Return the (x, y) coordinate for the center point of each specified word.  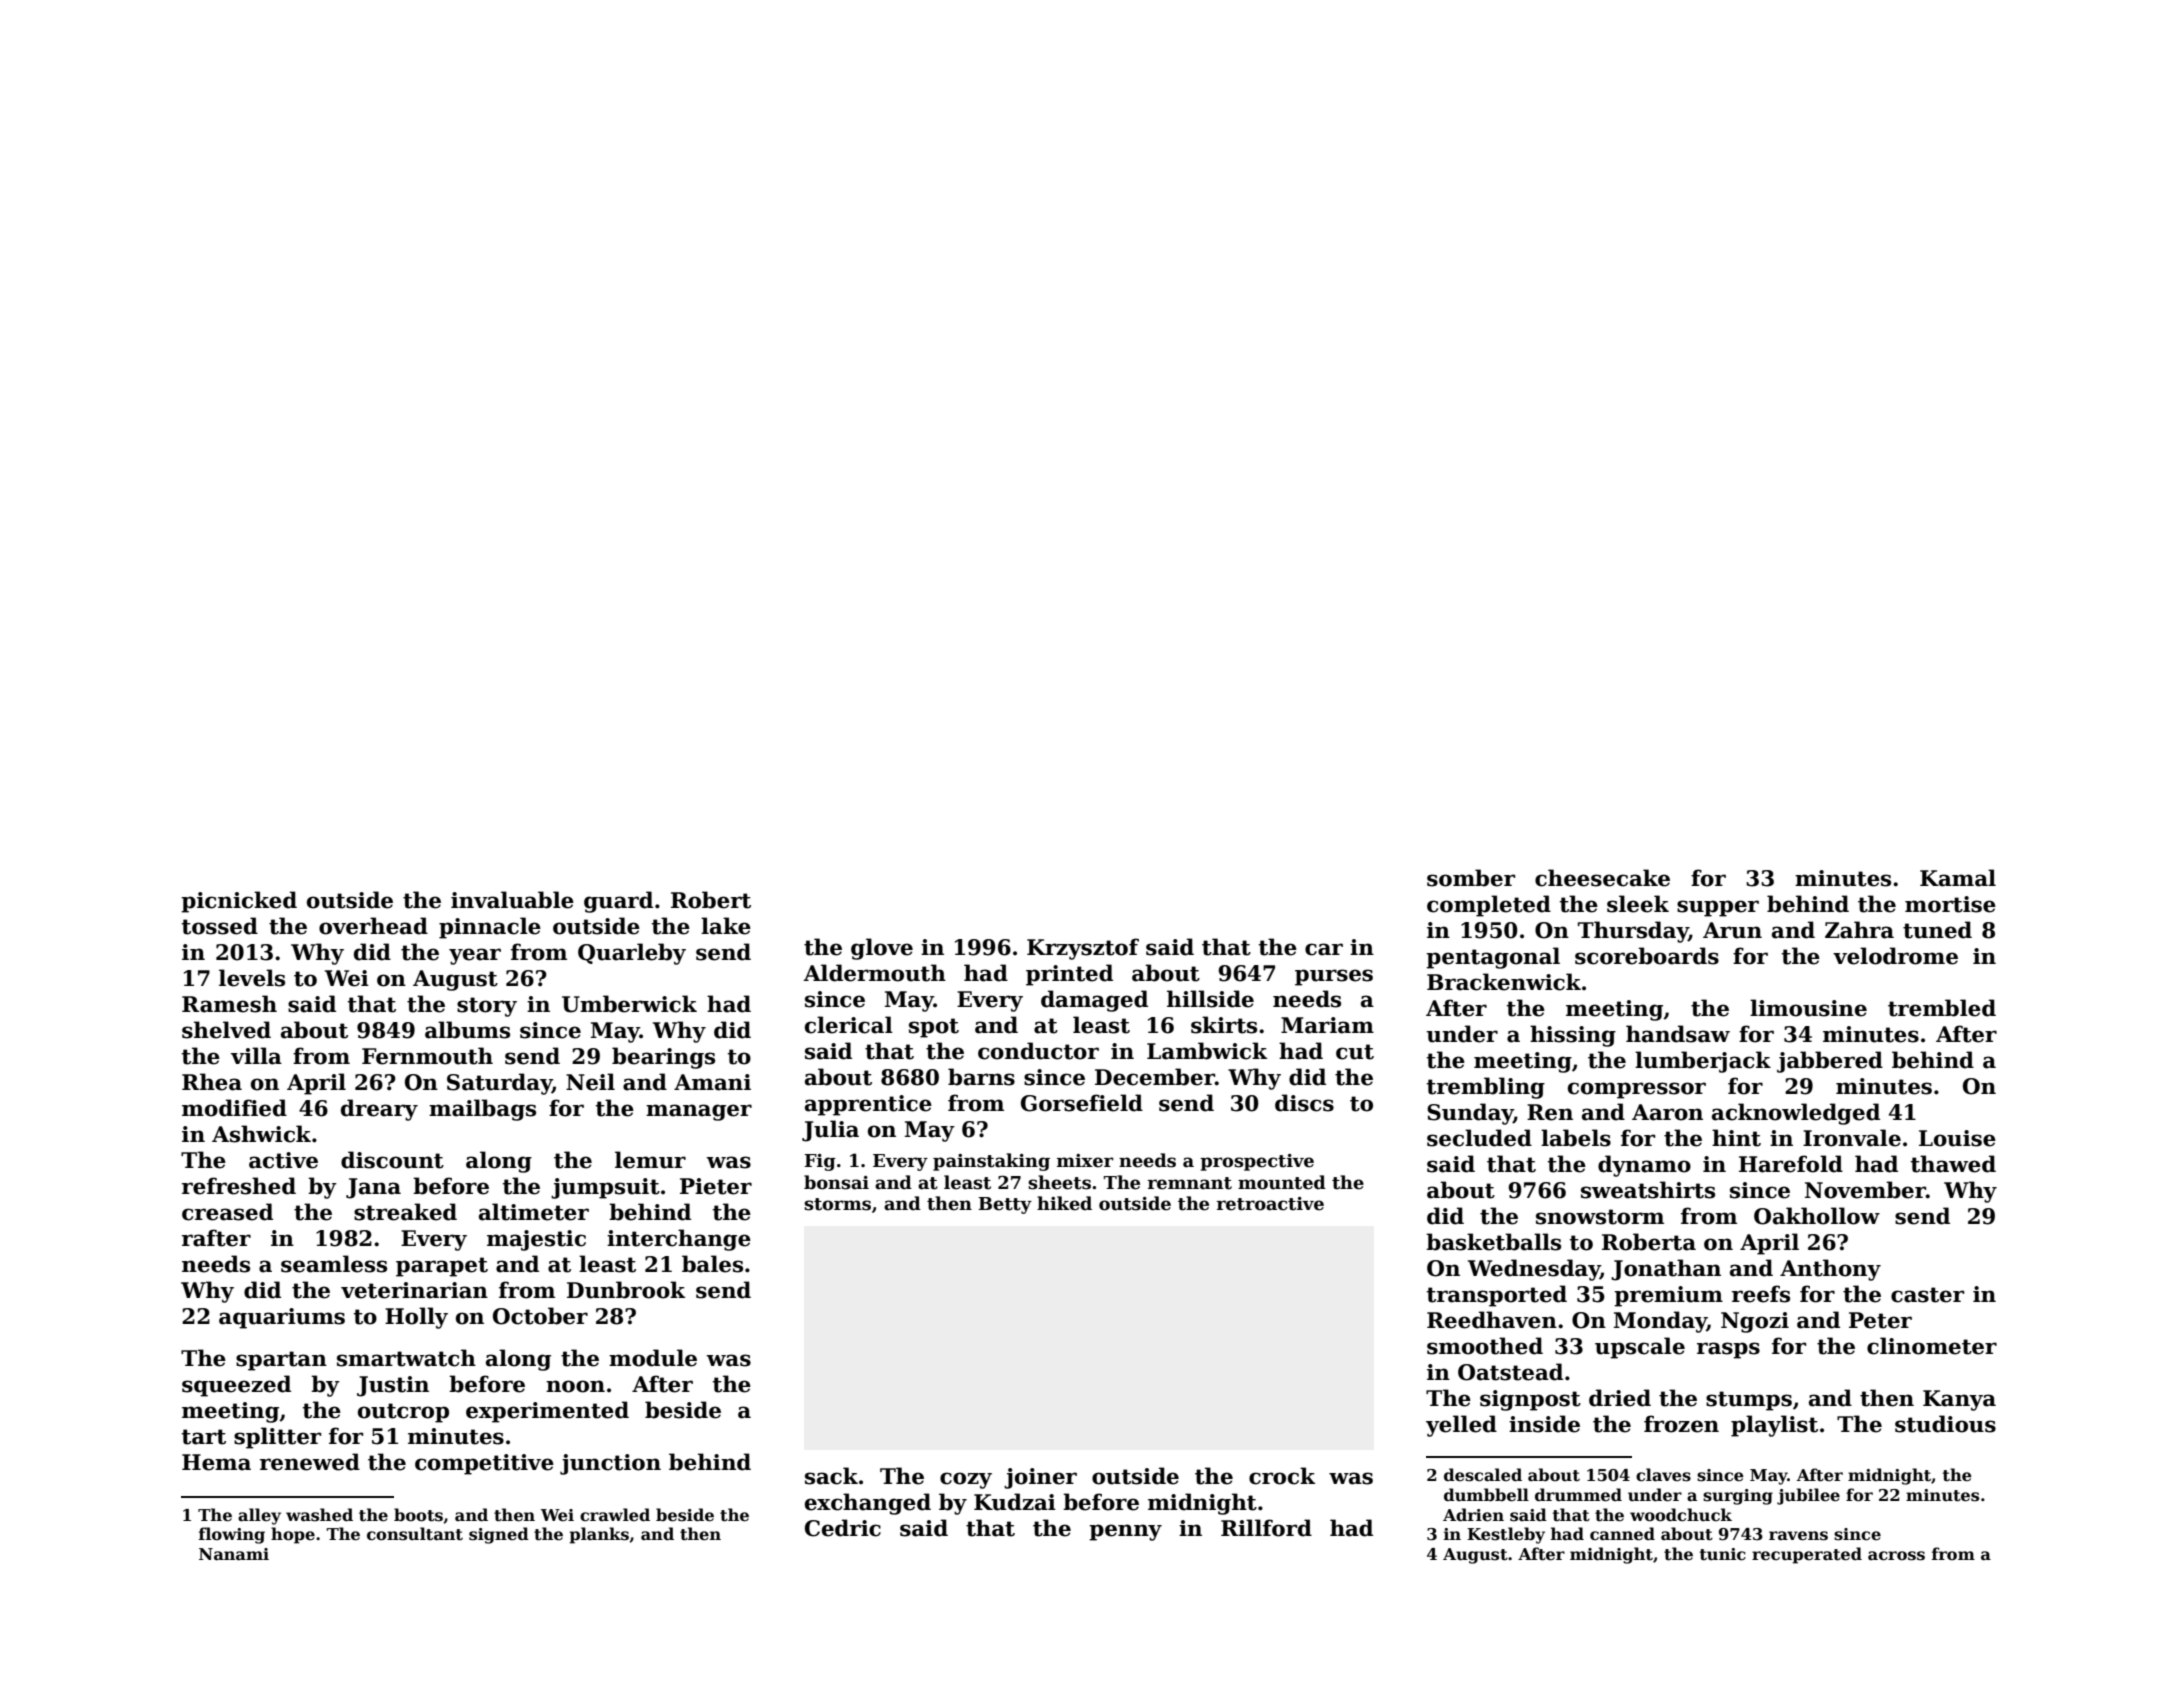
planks (599, 1535)
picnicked (239, 902)
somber (1471, 878)
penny (1125, 1532)
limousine (1808, 1008)
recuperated (1807, 1555)
